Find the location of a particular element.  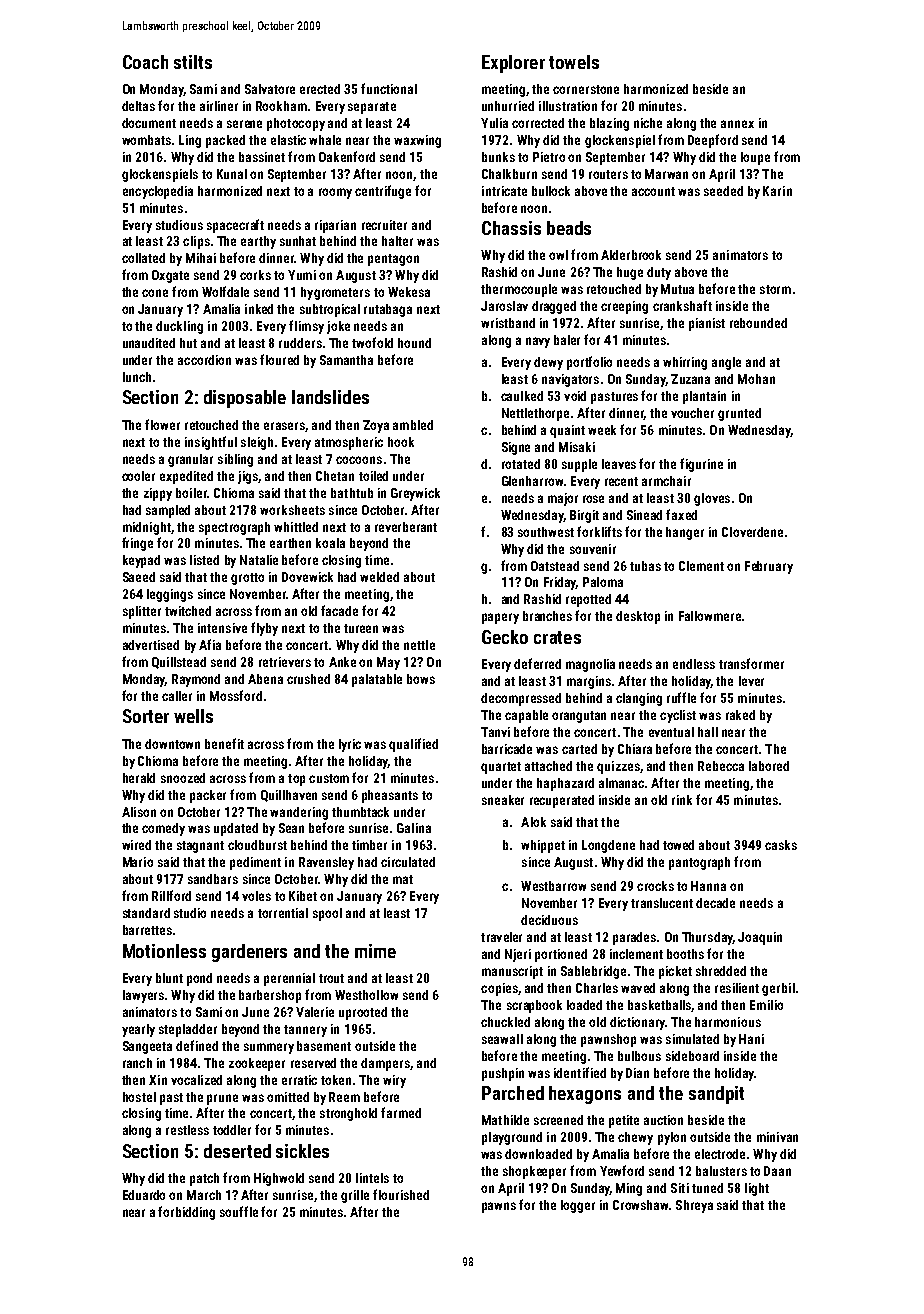

huge is located at coordinates (630, 273).
